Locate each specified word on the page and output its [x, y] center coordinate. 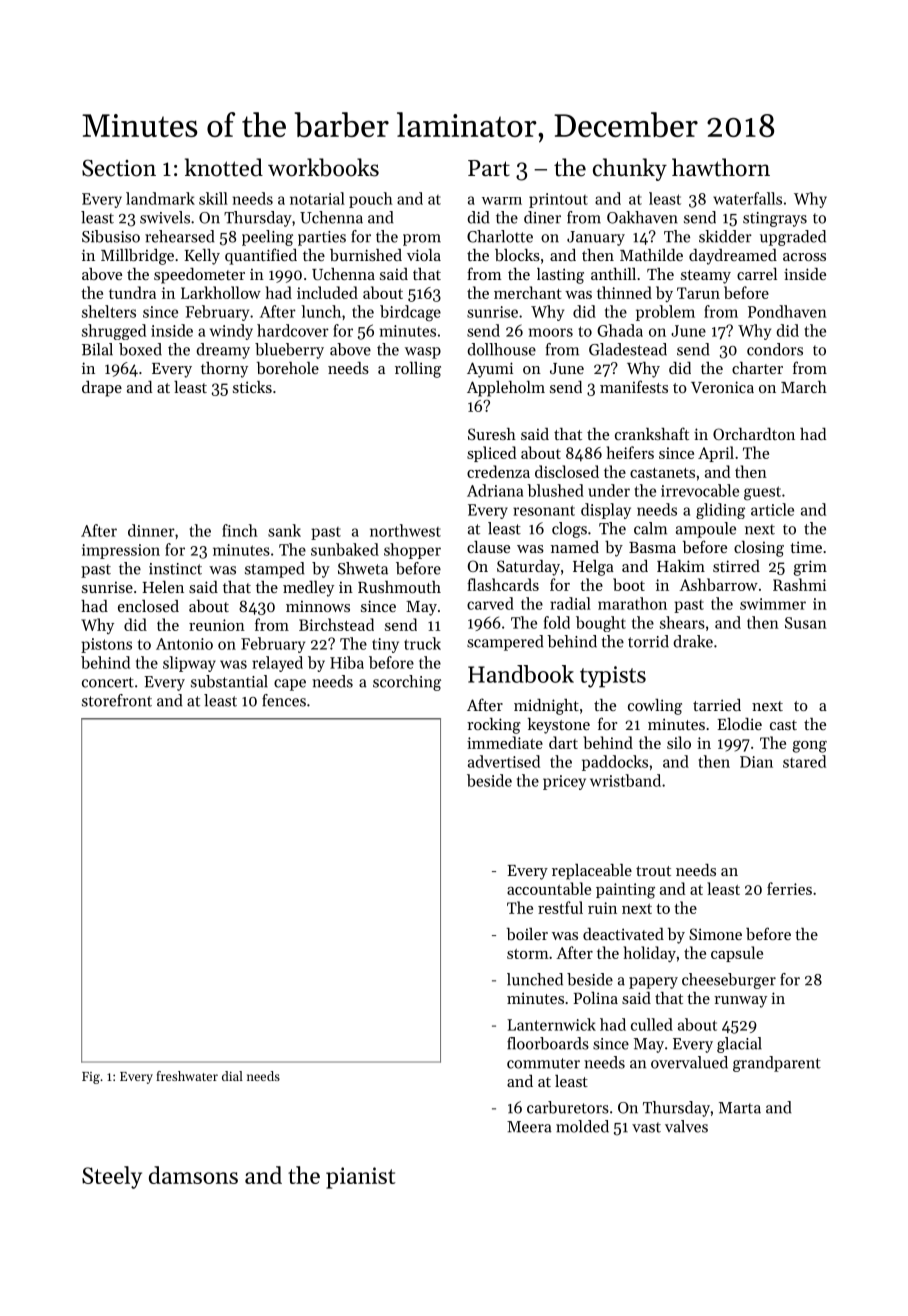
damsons [193, 1175]
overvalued [689, 1062]
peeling [267, 238]
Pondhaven [787, 311]
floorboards [548, 1043]
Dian [756, 762]
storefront [117, 700]
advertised [504, 761]
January [596, 238]
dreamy [223, 351]
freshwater [187, 1076]
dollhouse [501, 349]
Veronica [722, 387]
